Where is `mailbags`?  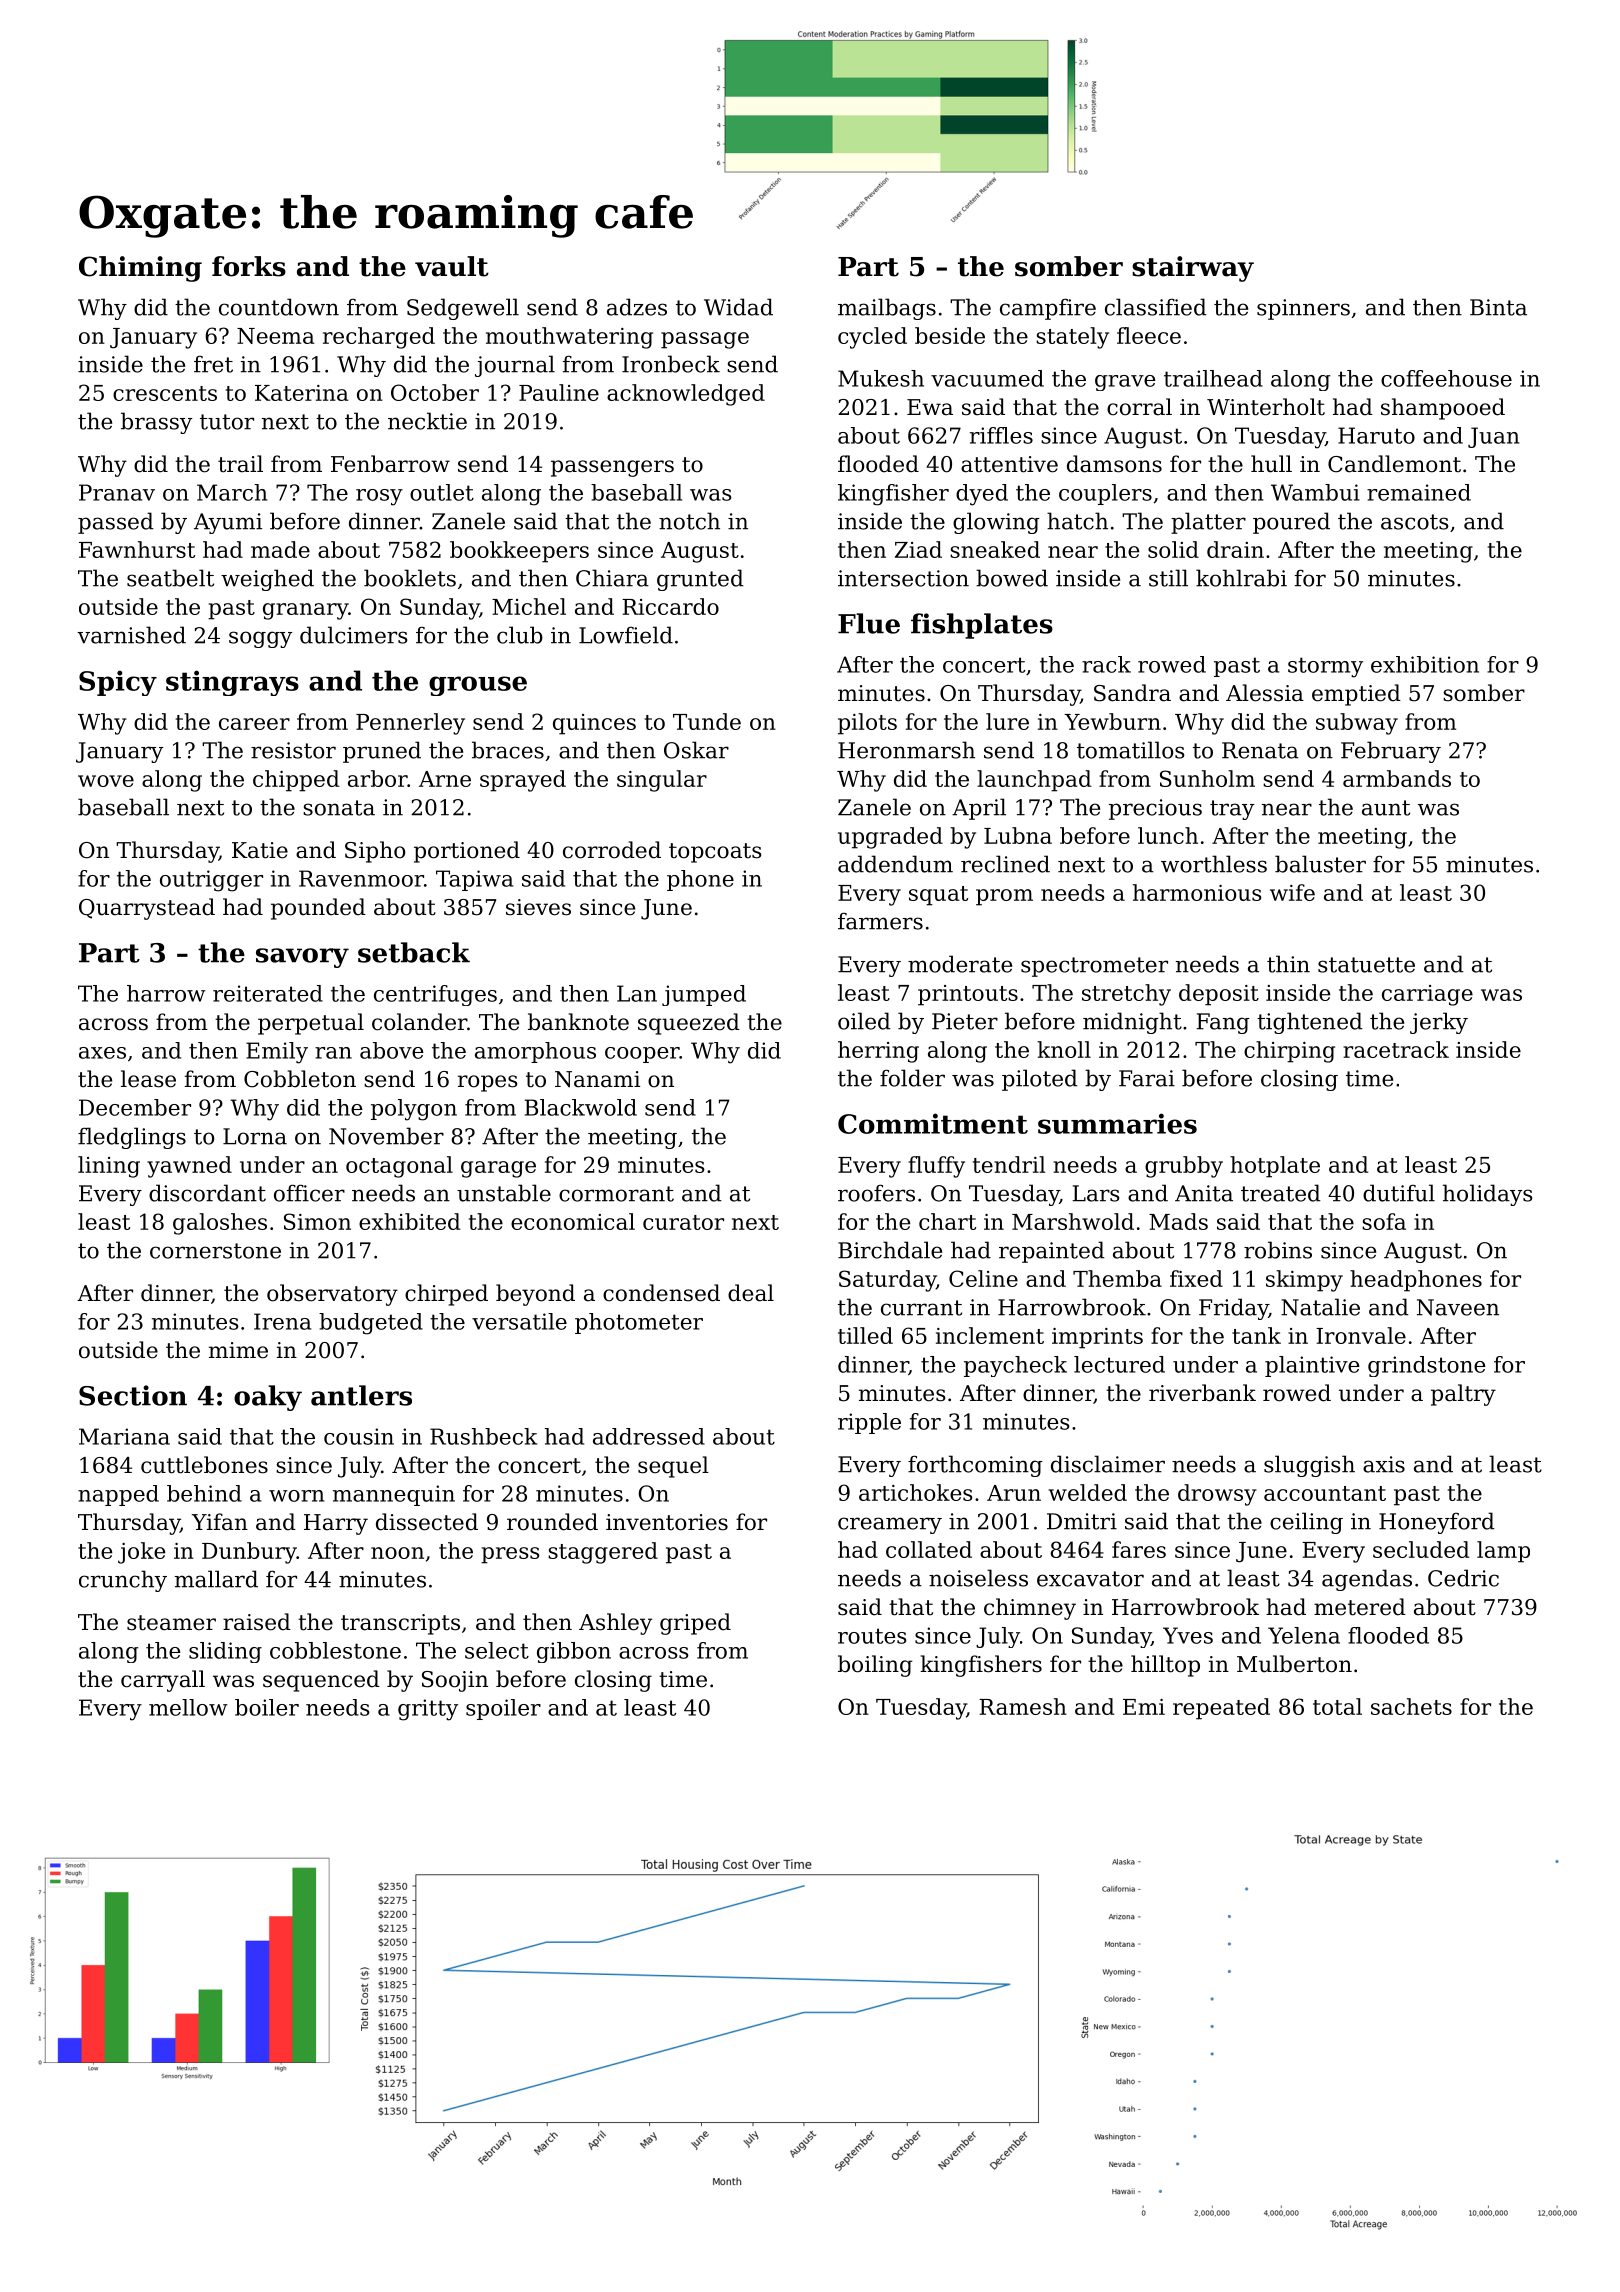 mailbags is located at coordinates (887, 309).
